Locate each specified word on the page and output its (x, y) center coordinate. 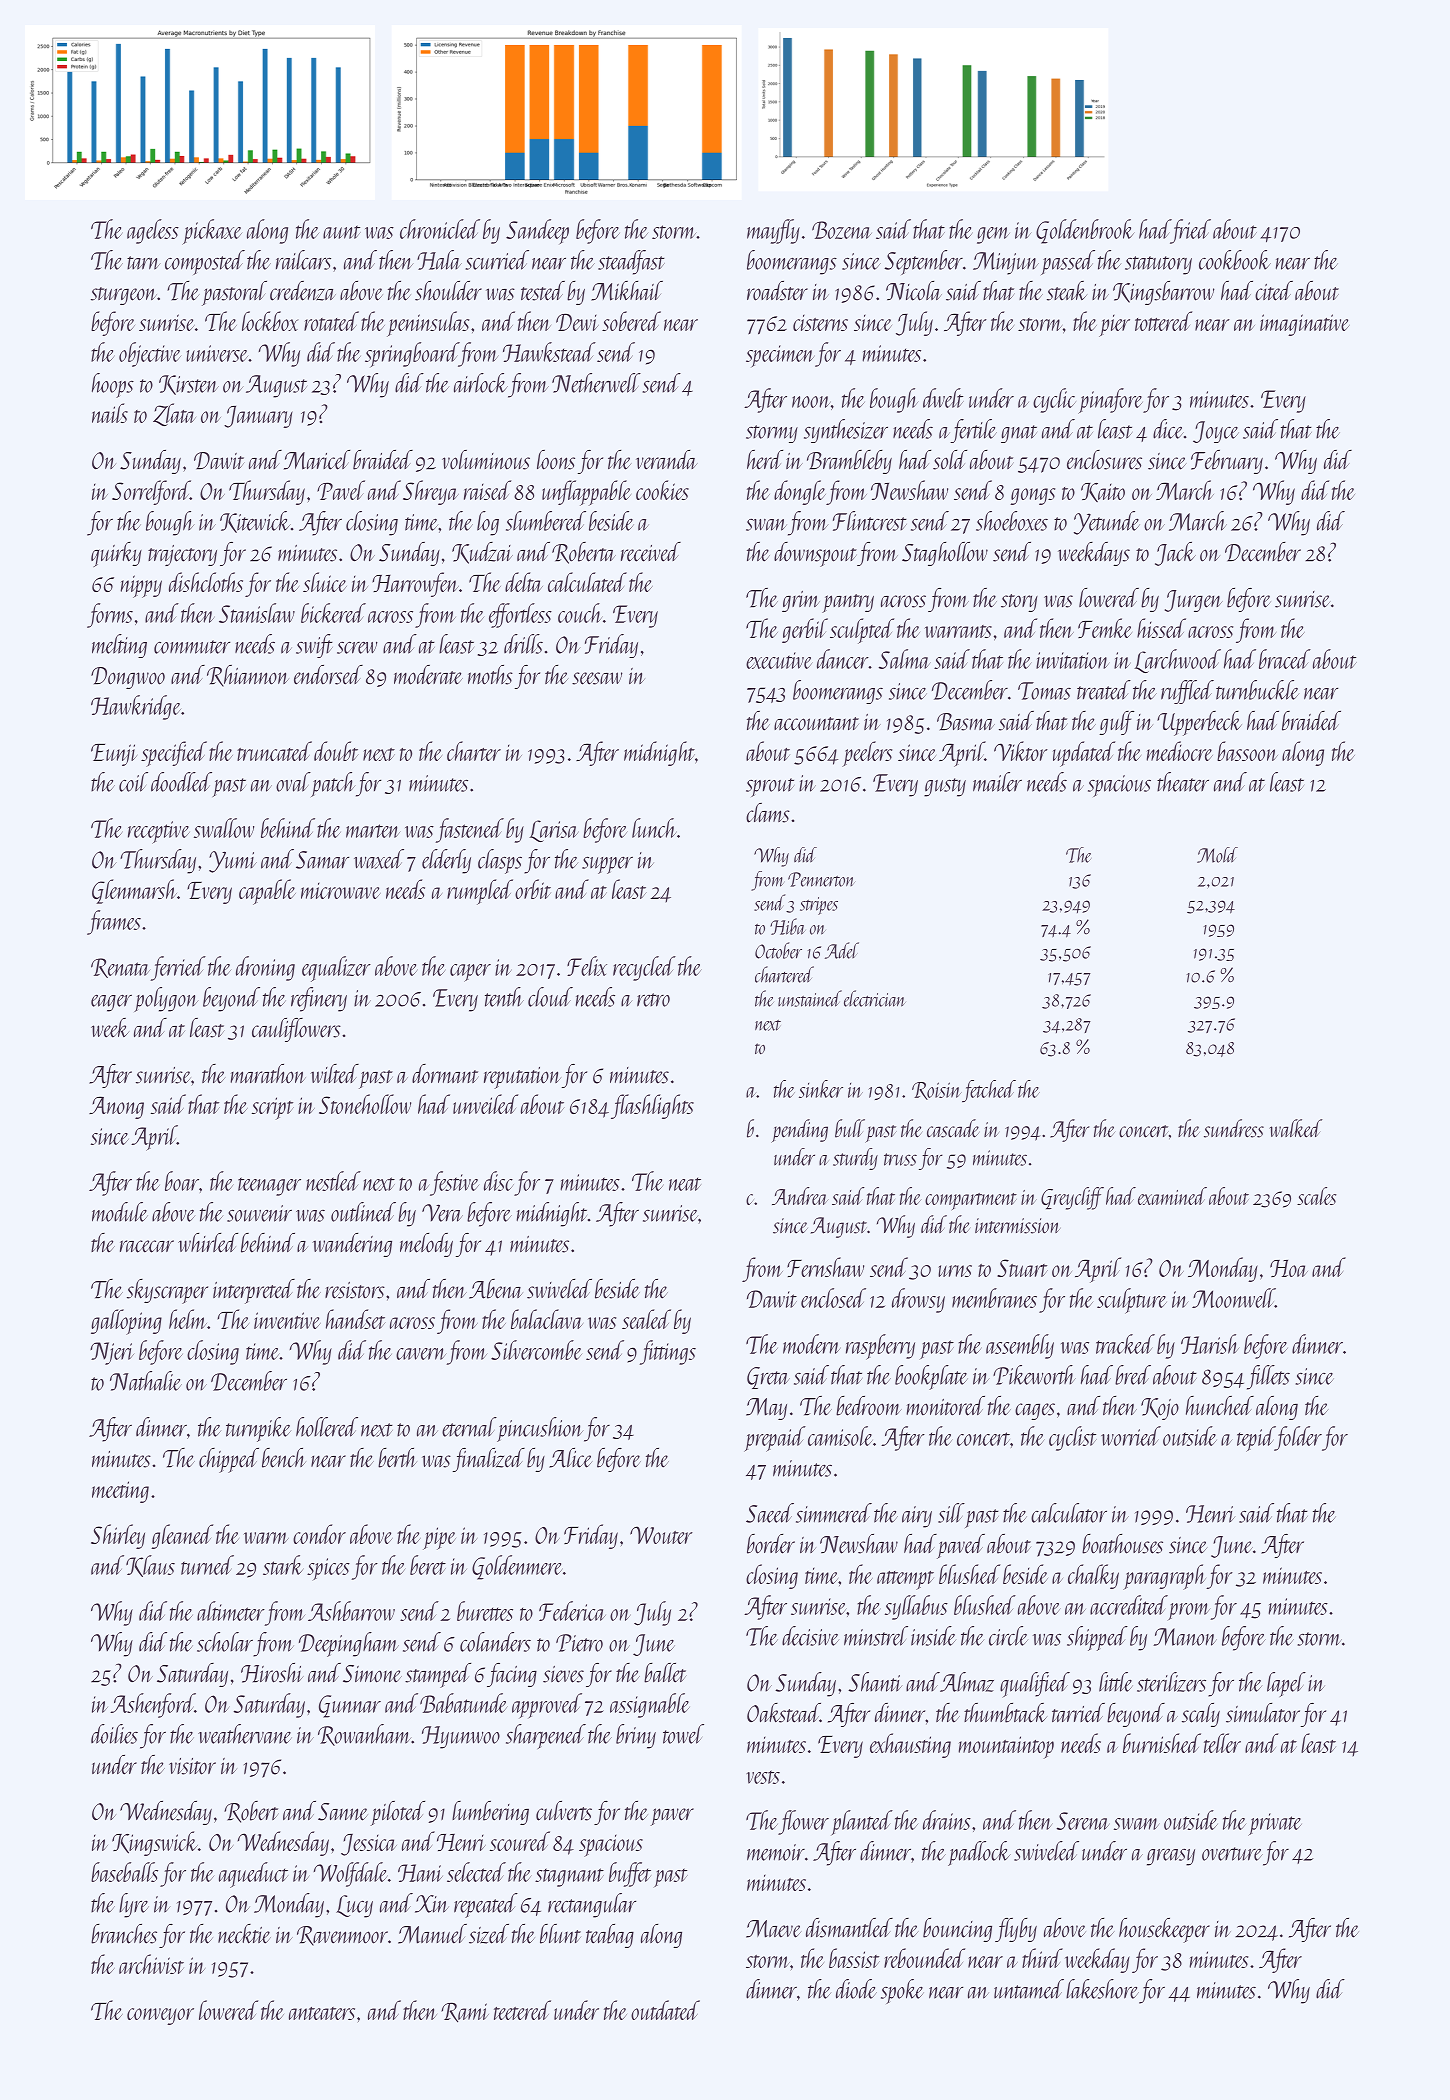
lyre (134, 1905)
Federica (572, 1611)
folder (1298, 1438)
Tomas (1044, 691)
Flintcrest (870, 521)
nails (110, 413)
